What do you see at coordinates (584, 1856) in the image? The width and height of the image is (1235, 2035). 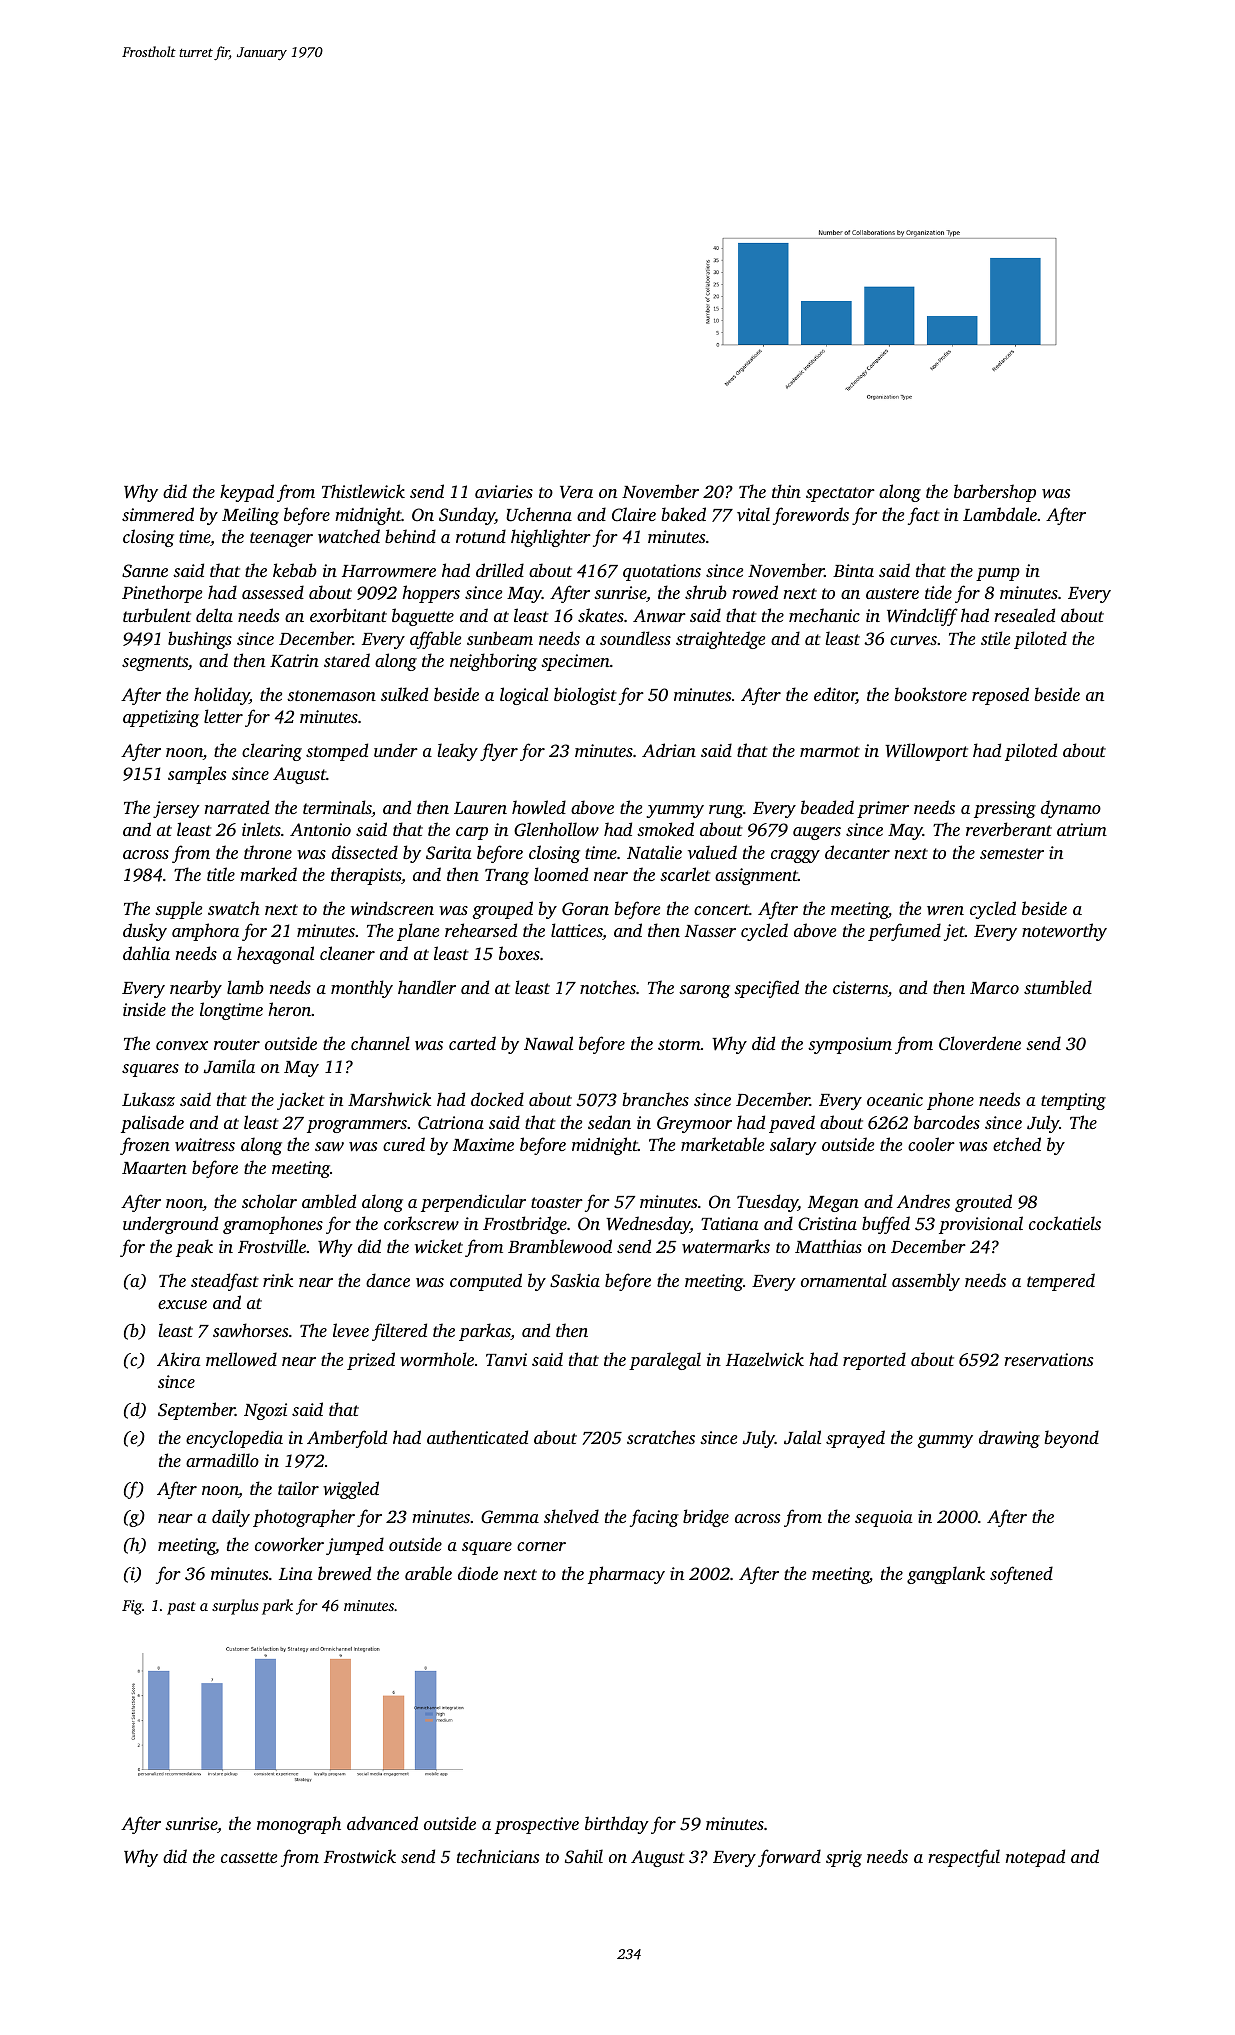 I see `Sahil` at bounding box center [584, 1856].
